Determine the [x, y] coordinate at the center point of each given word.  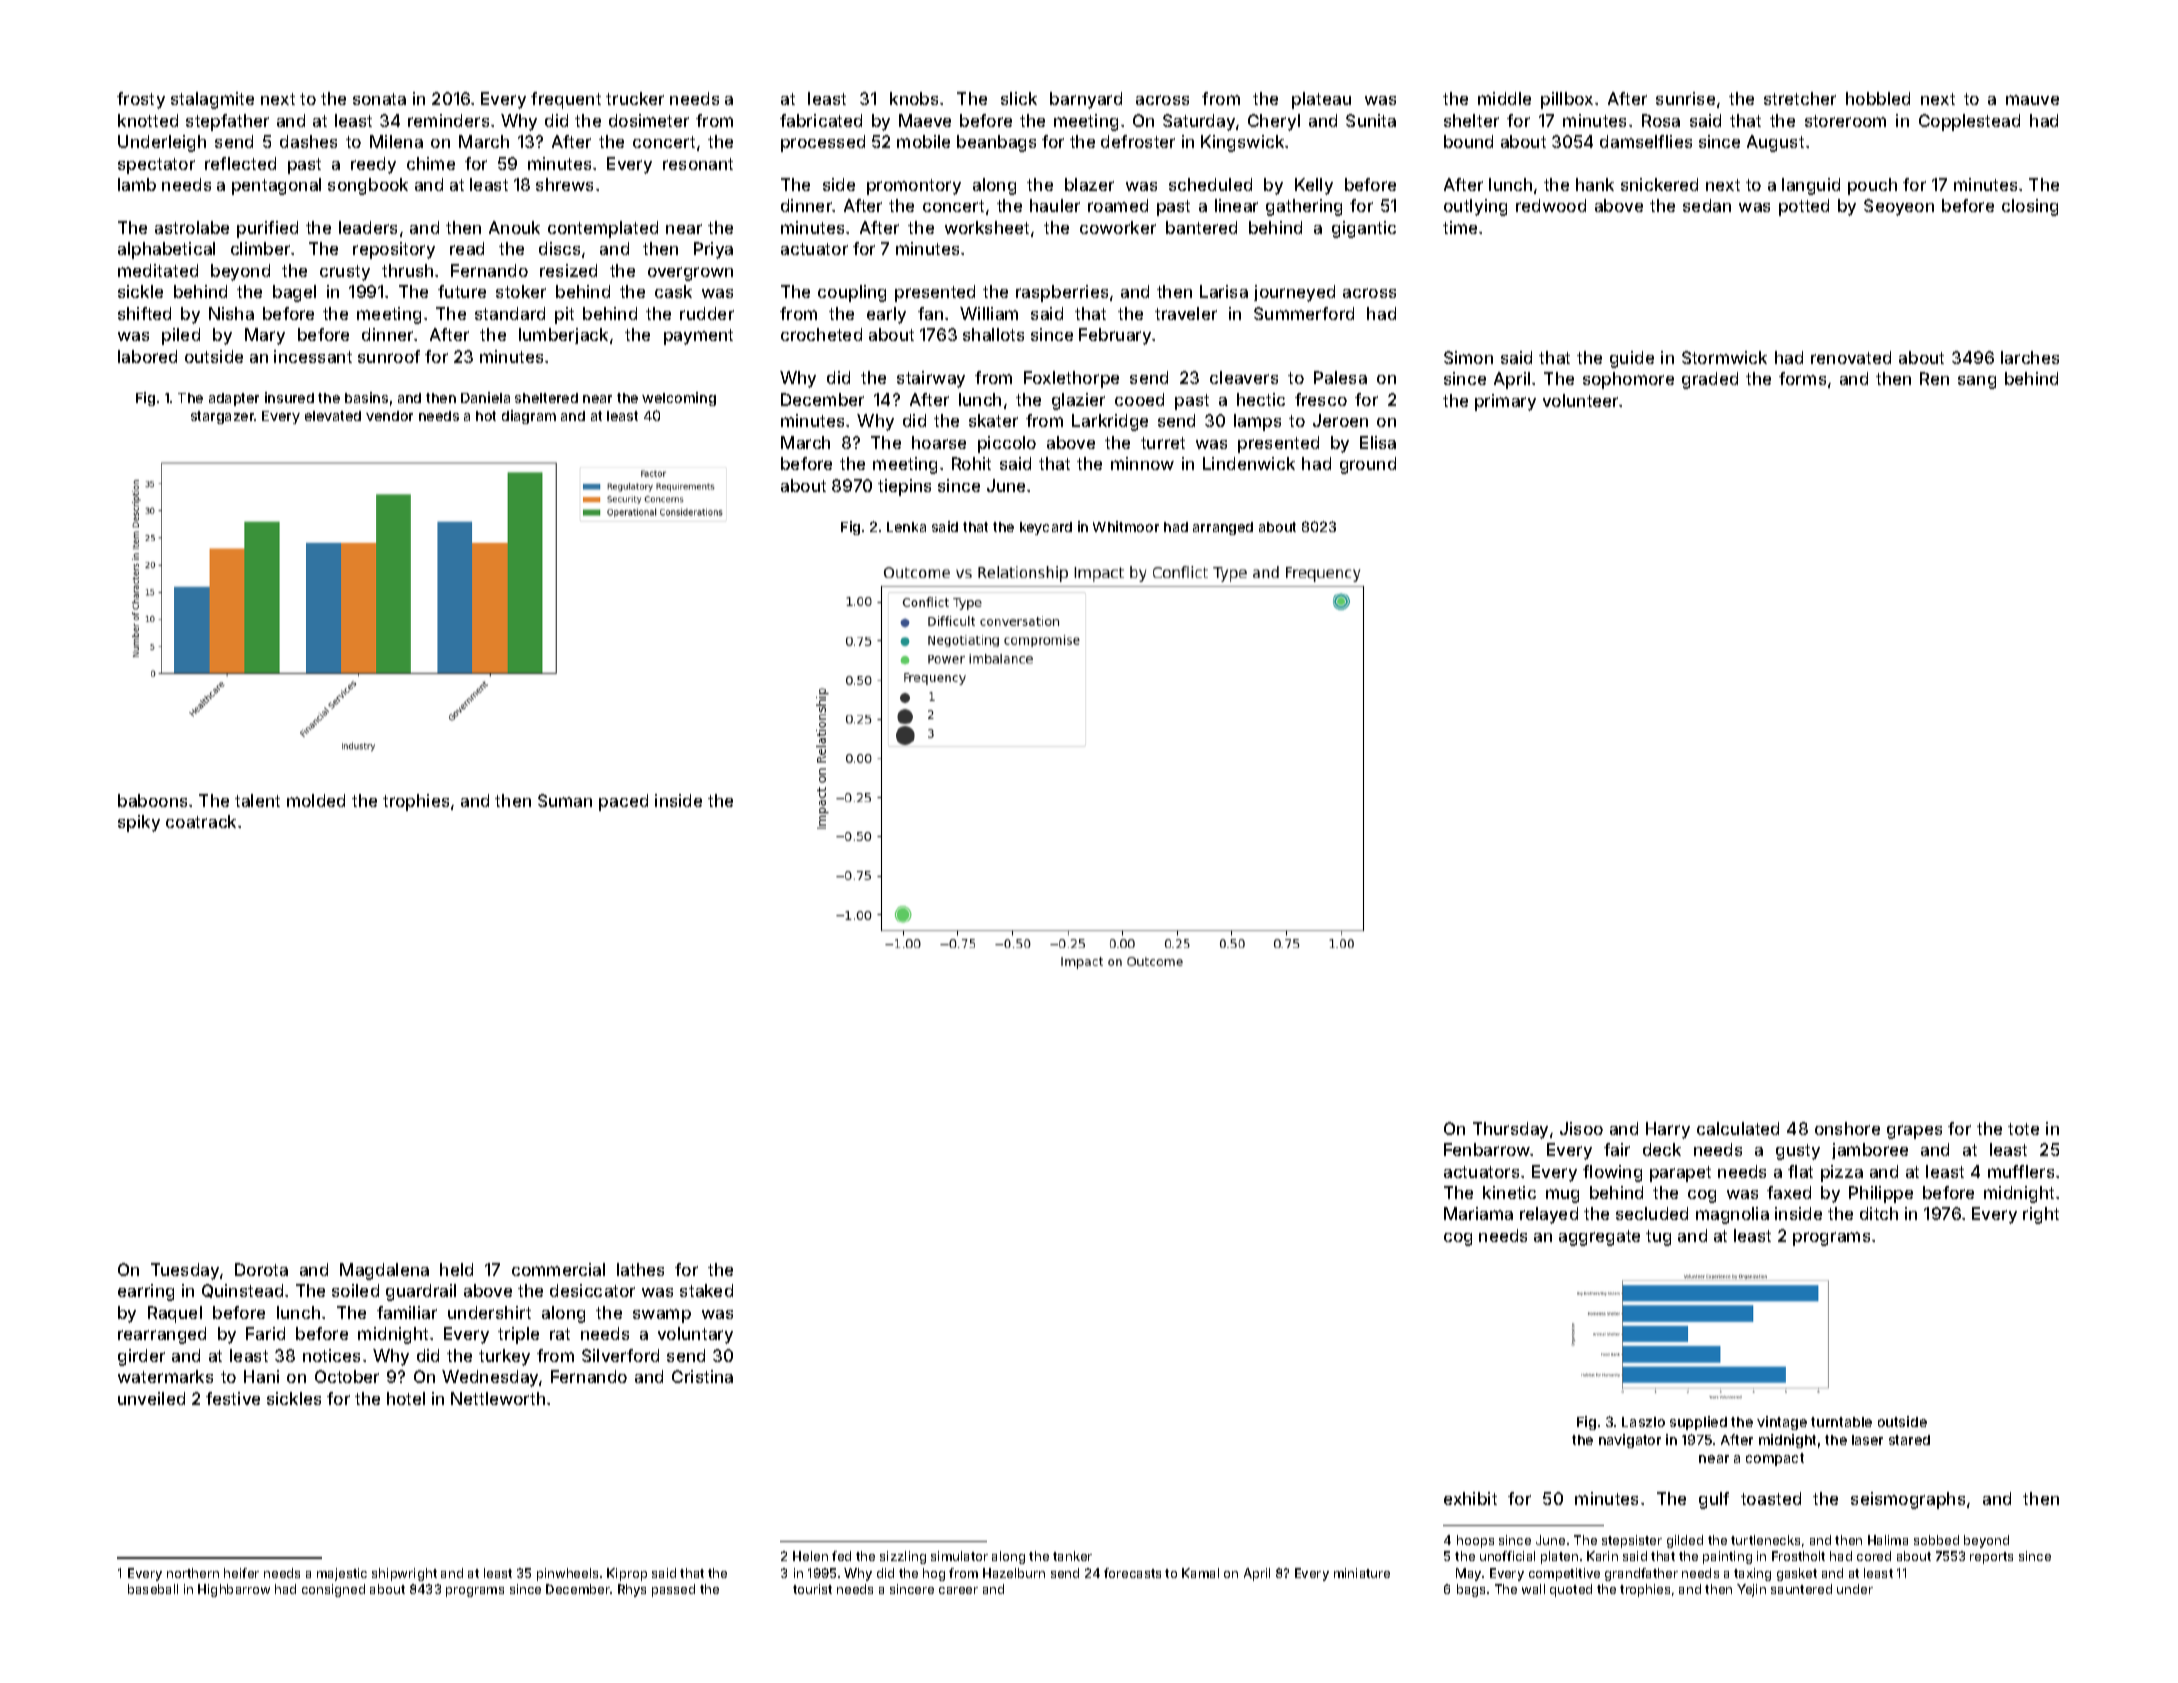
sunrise [1685, 98]
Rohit [971, 463]
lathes [640, 1269]
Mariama [1478, 1213]
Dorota [261, 1269]
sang [1977, 382]
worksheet [987, 227]
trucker [635, 98]
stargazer [223, 417]
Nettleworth [498, 1398]
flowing [1612, 1173]
